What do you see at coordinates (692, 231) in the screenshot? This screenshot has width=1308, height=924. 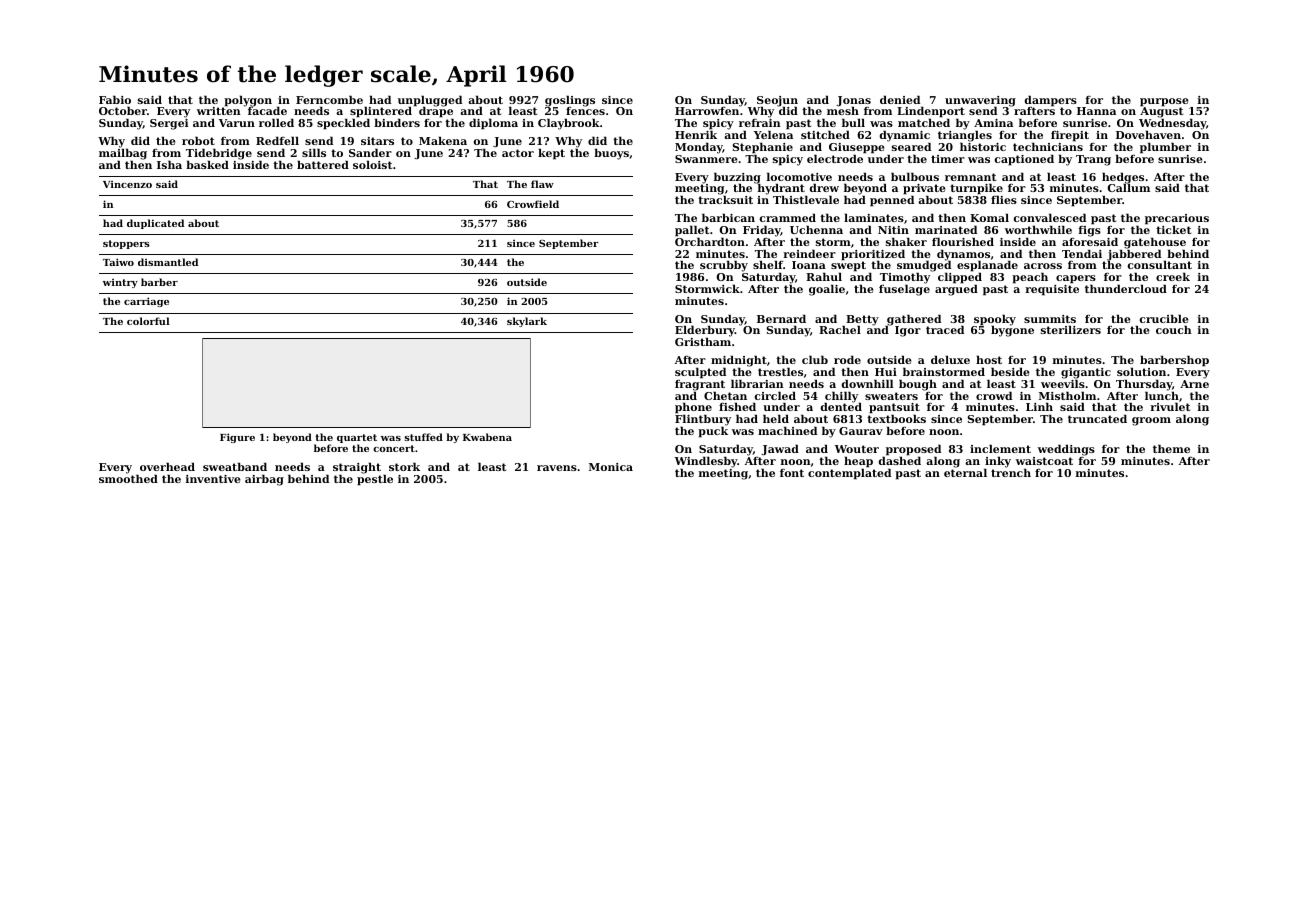 I see `pallet` at bounding box center [692, 231].
